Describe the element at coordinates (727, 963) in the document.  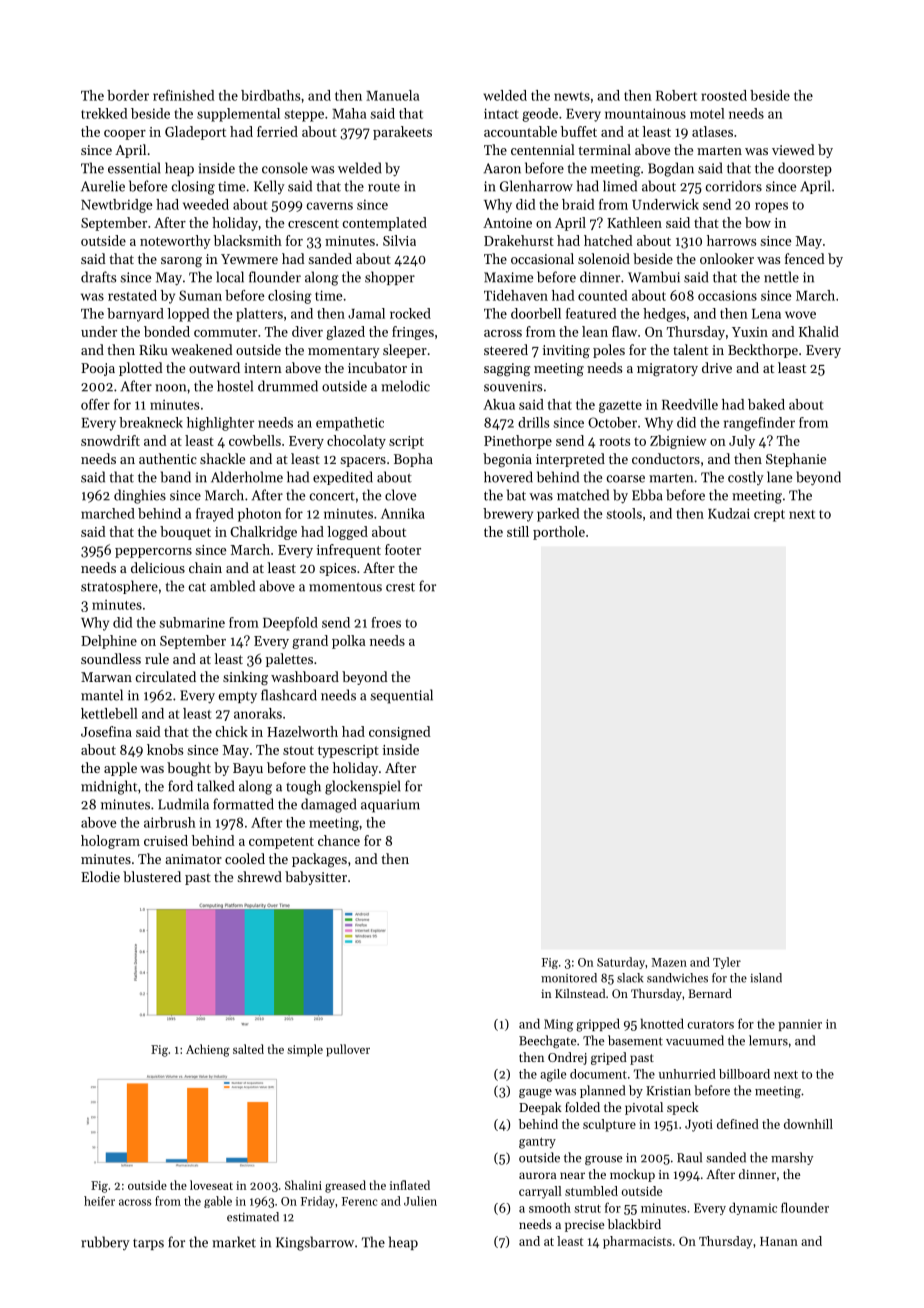
I see `Tyler` at that location.
